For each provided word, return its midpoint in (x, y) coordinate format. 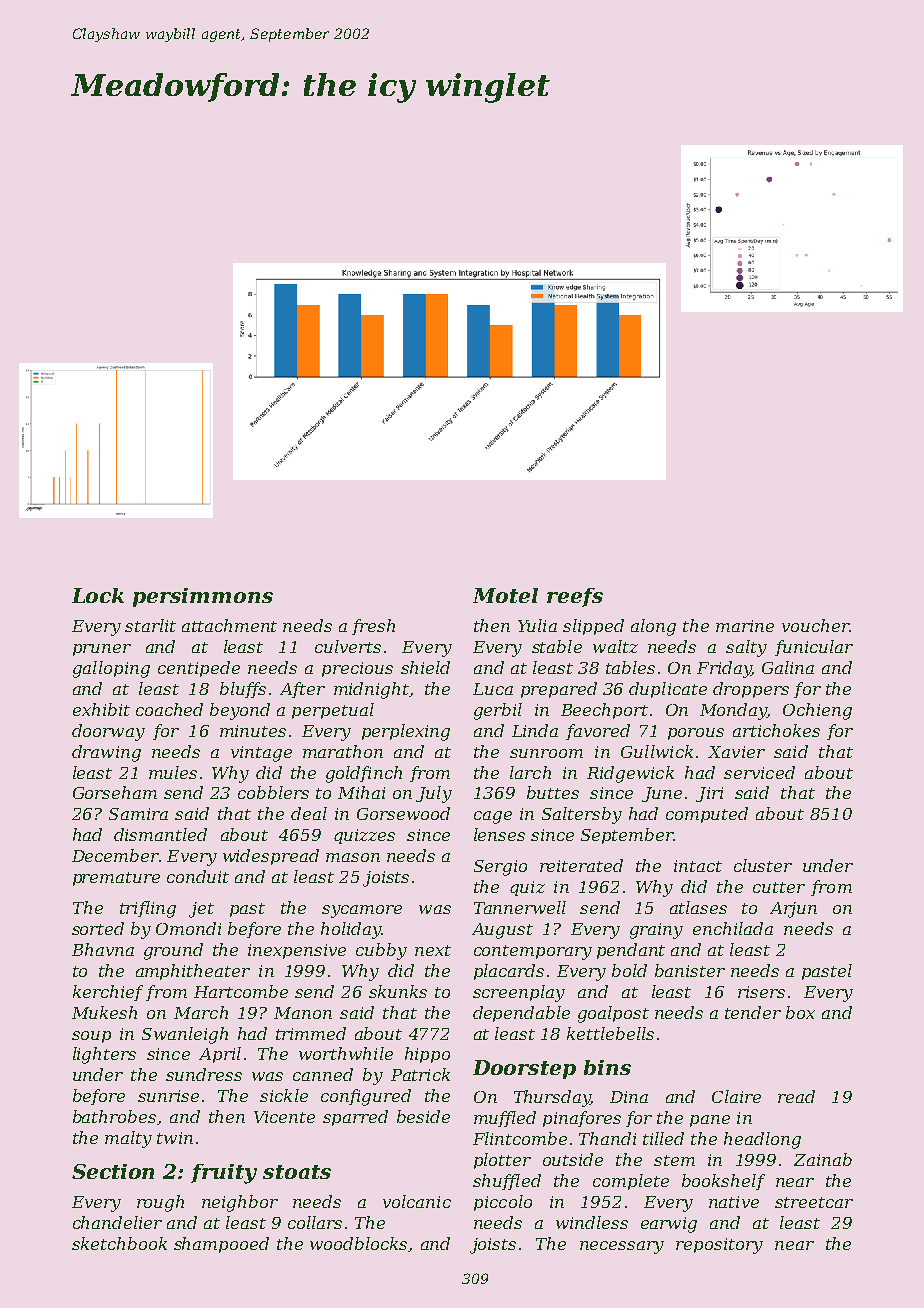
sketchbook (119, 1243)
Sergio (500, 868)
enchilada (733, 928)
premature (116, 879)
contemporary (533, 952)
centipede (199, 669)
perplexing (406, 732)
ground (173, 951)
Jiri (709, 794)
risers (761, 992)
